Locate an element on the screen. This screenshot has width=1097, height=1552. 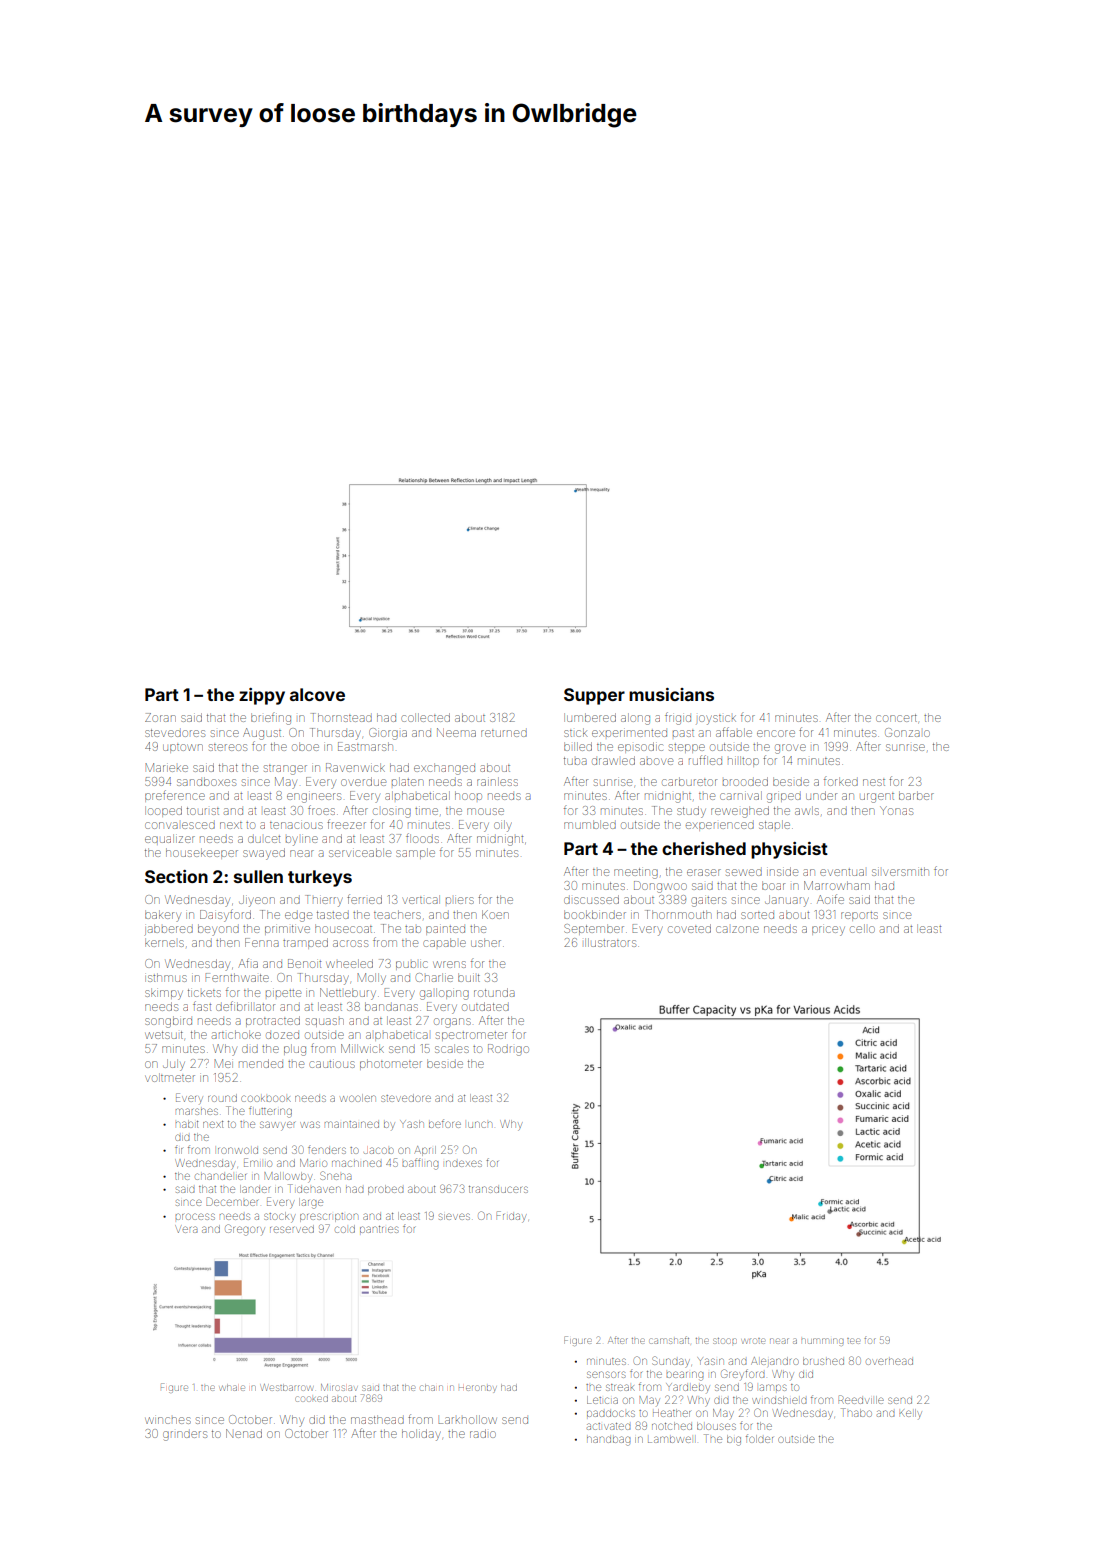
floods is located at coordinates (422, 838).
